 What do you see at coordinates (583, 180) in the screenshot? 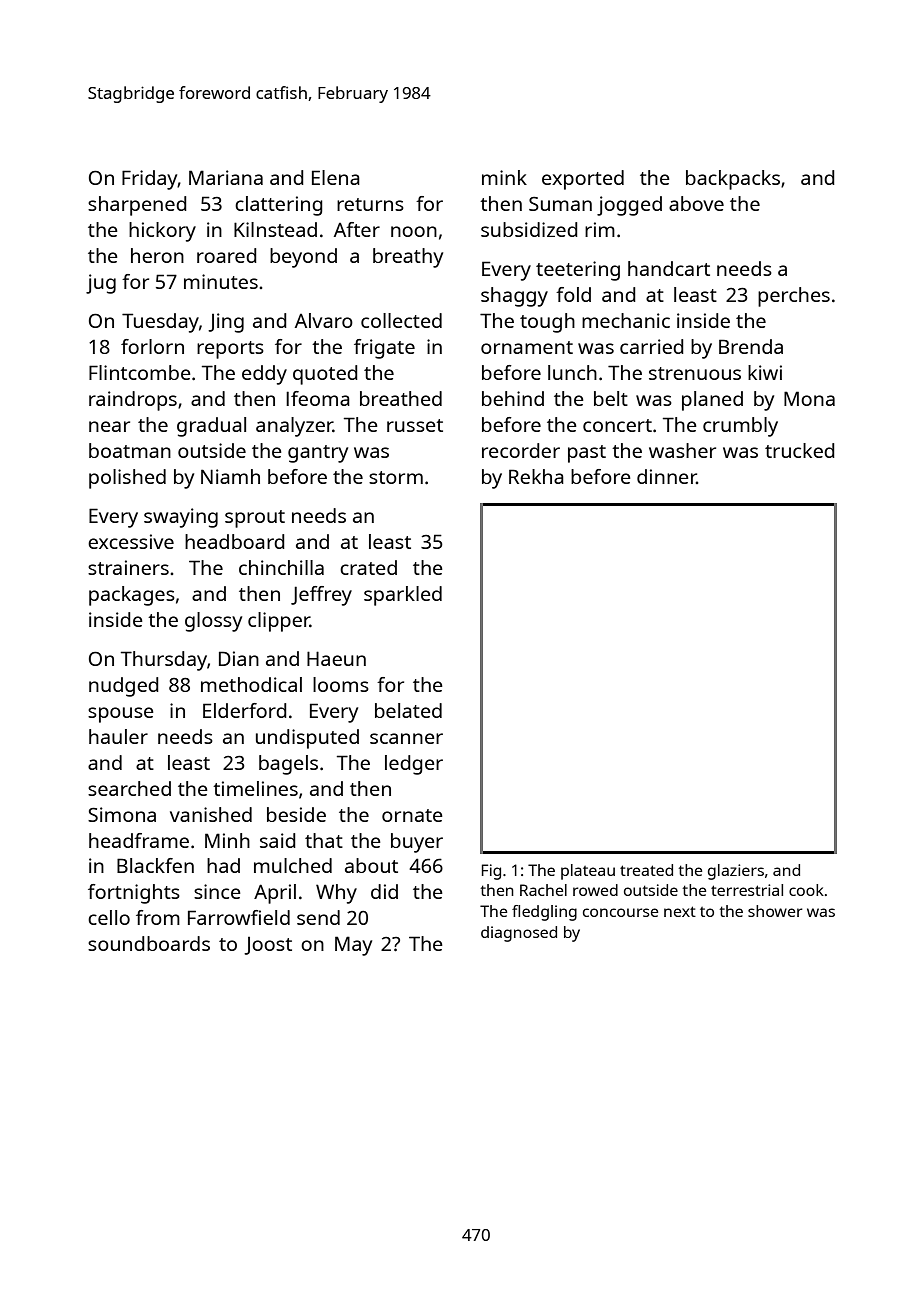
I see `exported` at bounding box center [583, 180].
